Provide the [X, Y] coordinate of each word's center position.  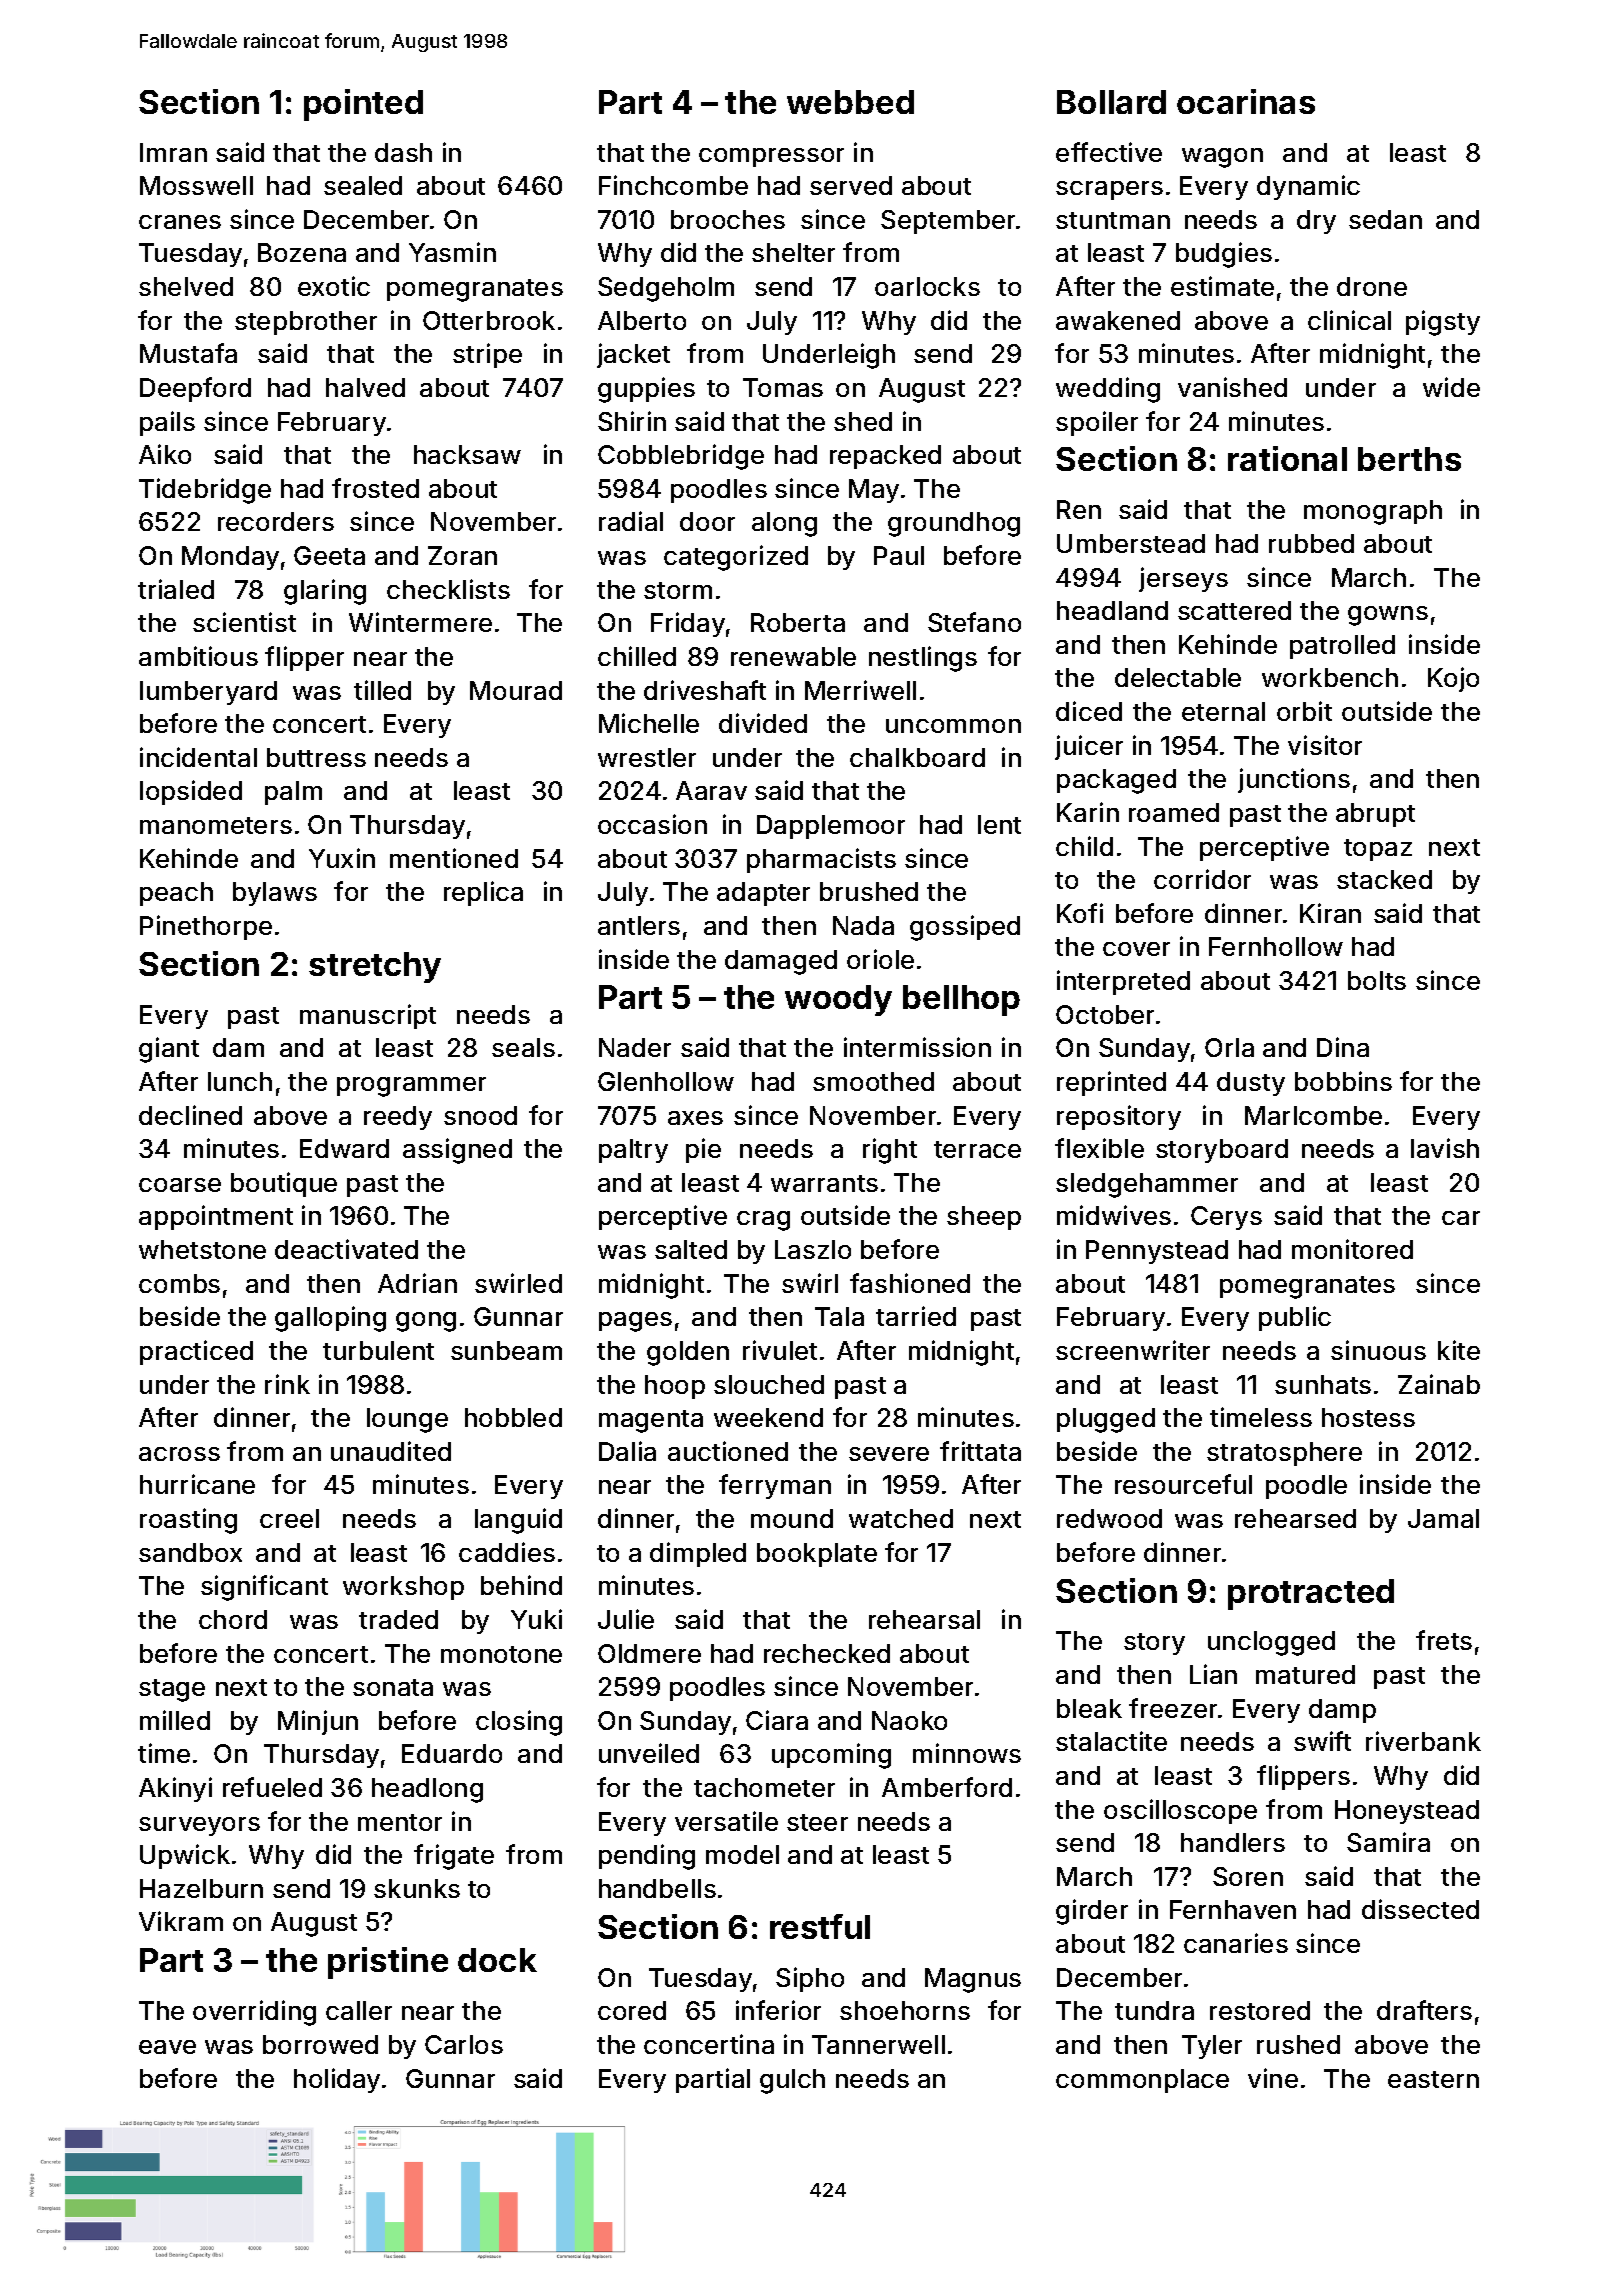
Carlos [464, 2044]
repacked [885, 457]
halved [365, 387]
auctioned [728, 1451]
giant [169, 1050]
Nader [635, 1047]
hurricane [197, 1484]
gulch [792, 2081]
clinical [1349, 320]
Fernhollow [1276, 946]
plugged [1106, 1420]
